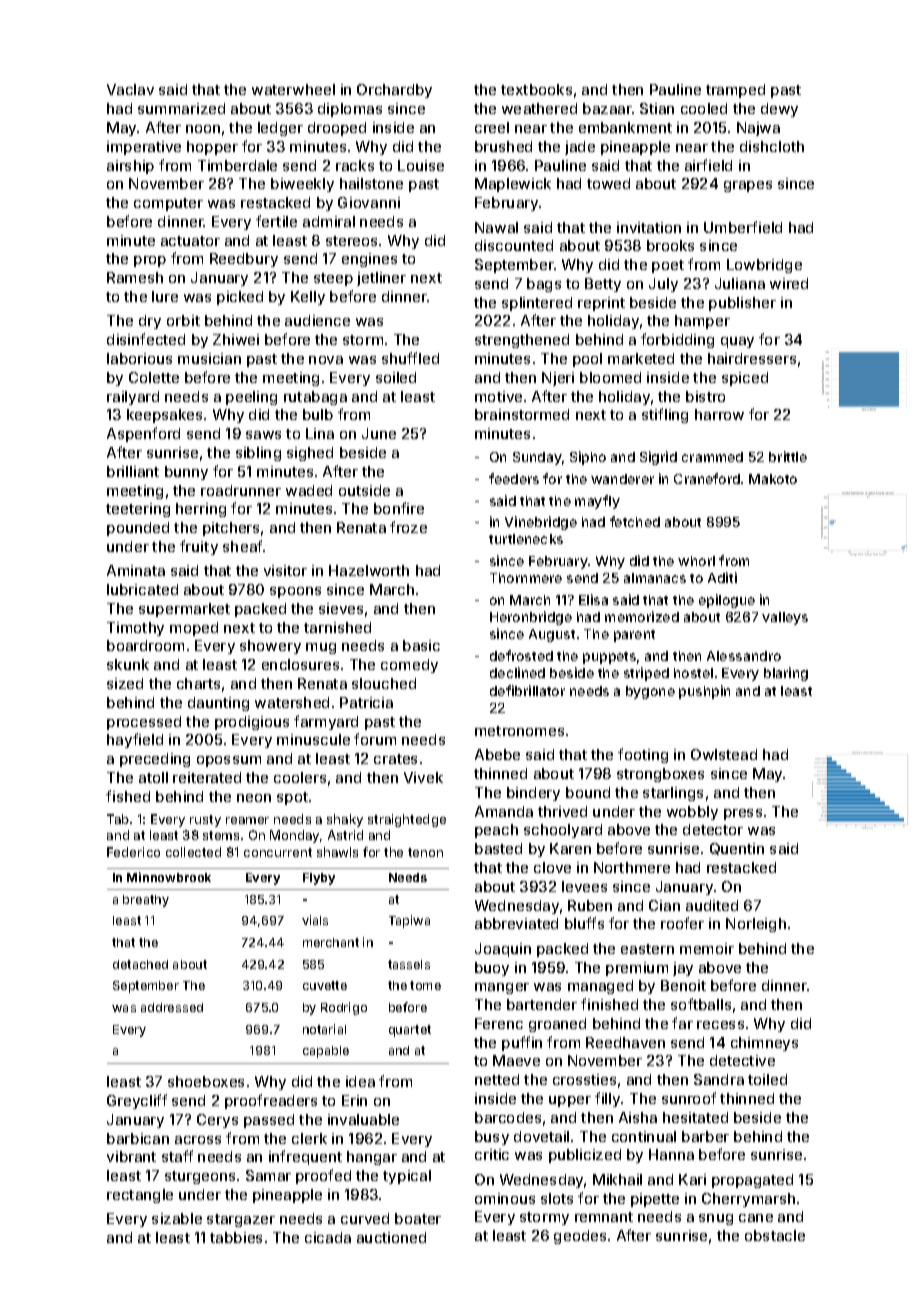 The width and height of the image is (924, 1308). I want to click on Norleigh, so click(756, 925).
